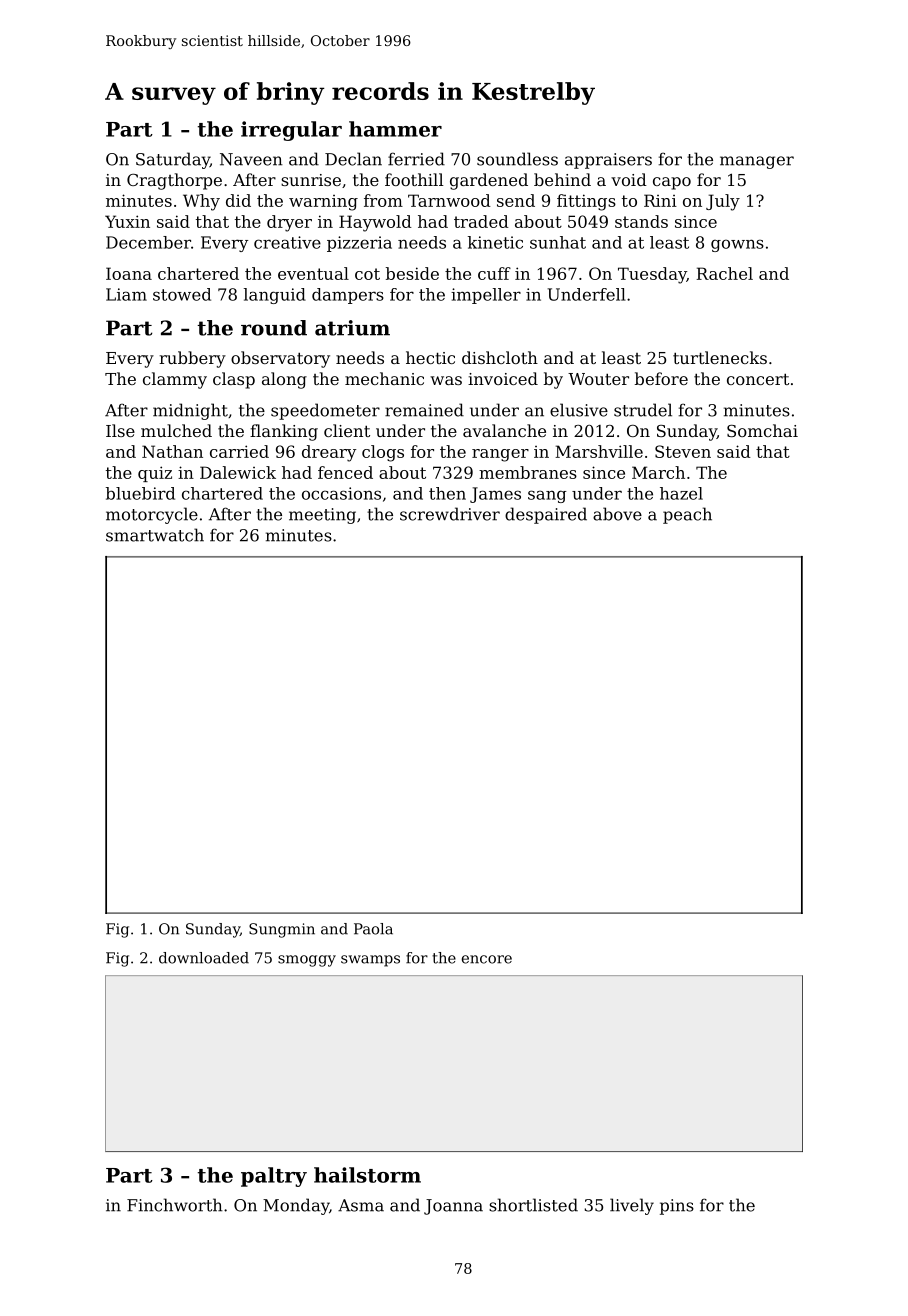 The height and width of the screenshot is (1316, 908). What do you see at coordinates (757, 162) in the screenshot?
I see `manager` at bounding box center [757, 162].
